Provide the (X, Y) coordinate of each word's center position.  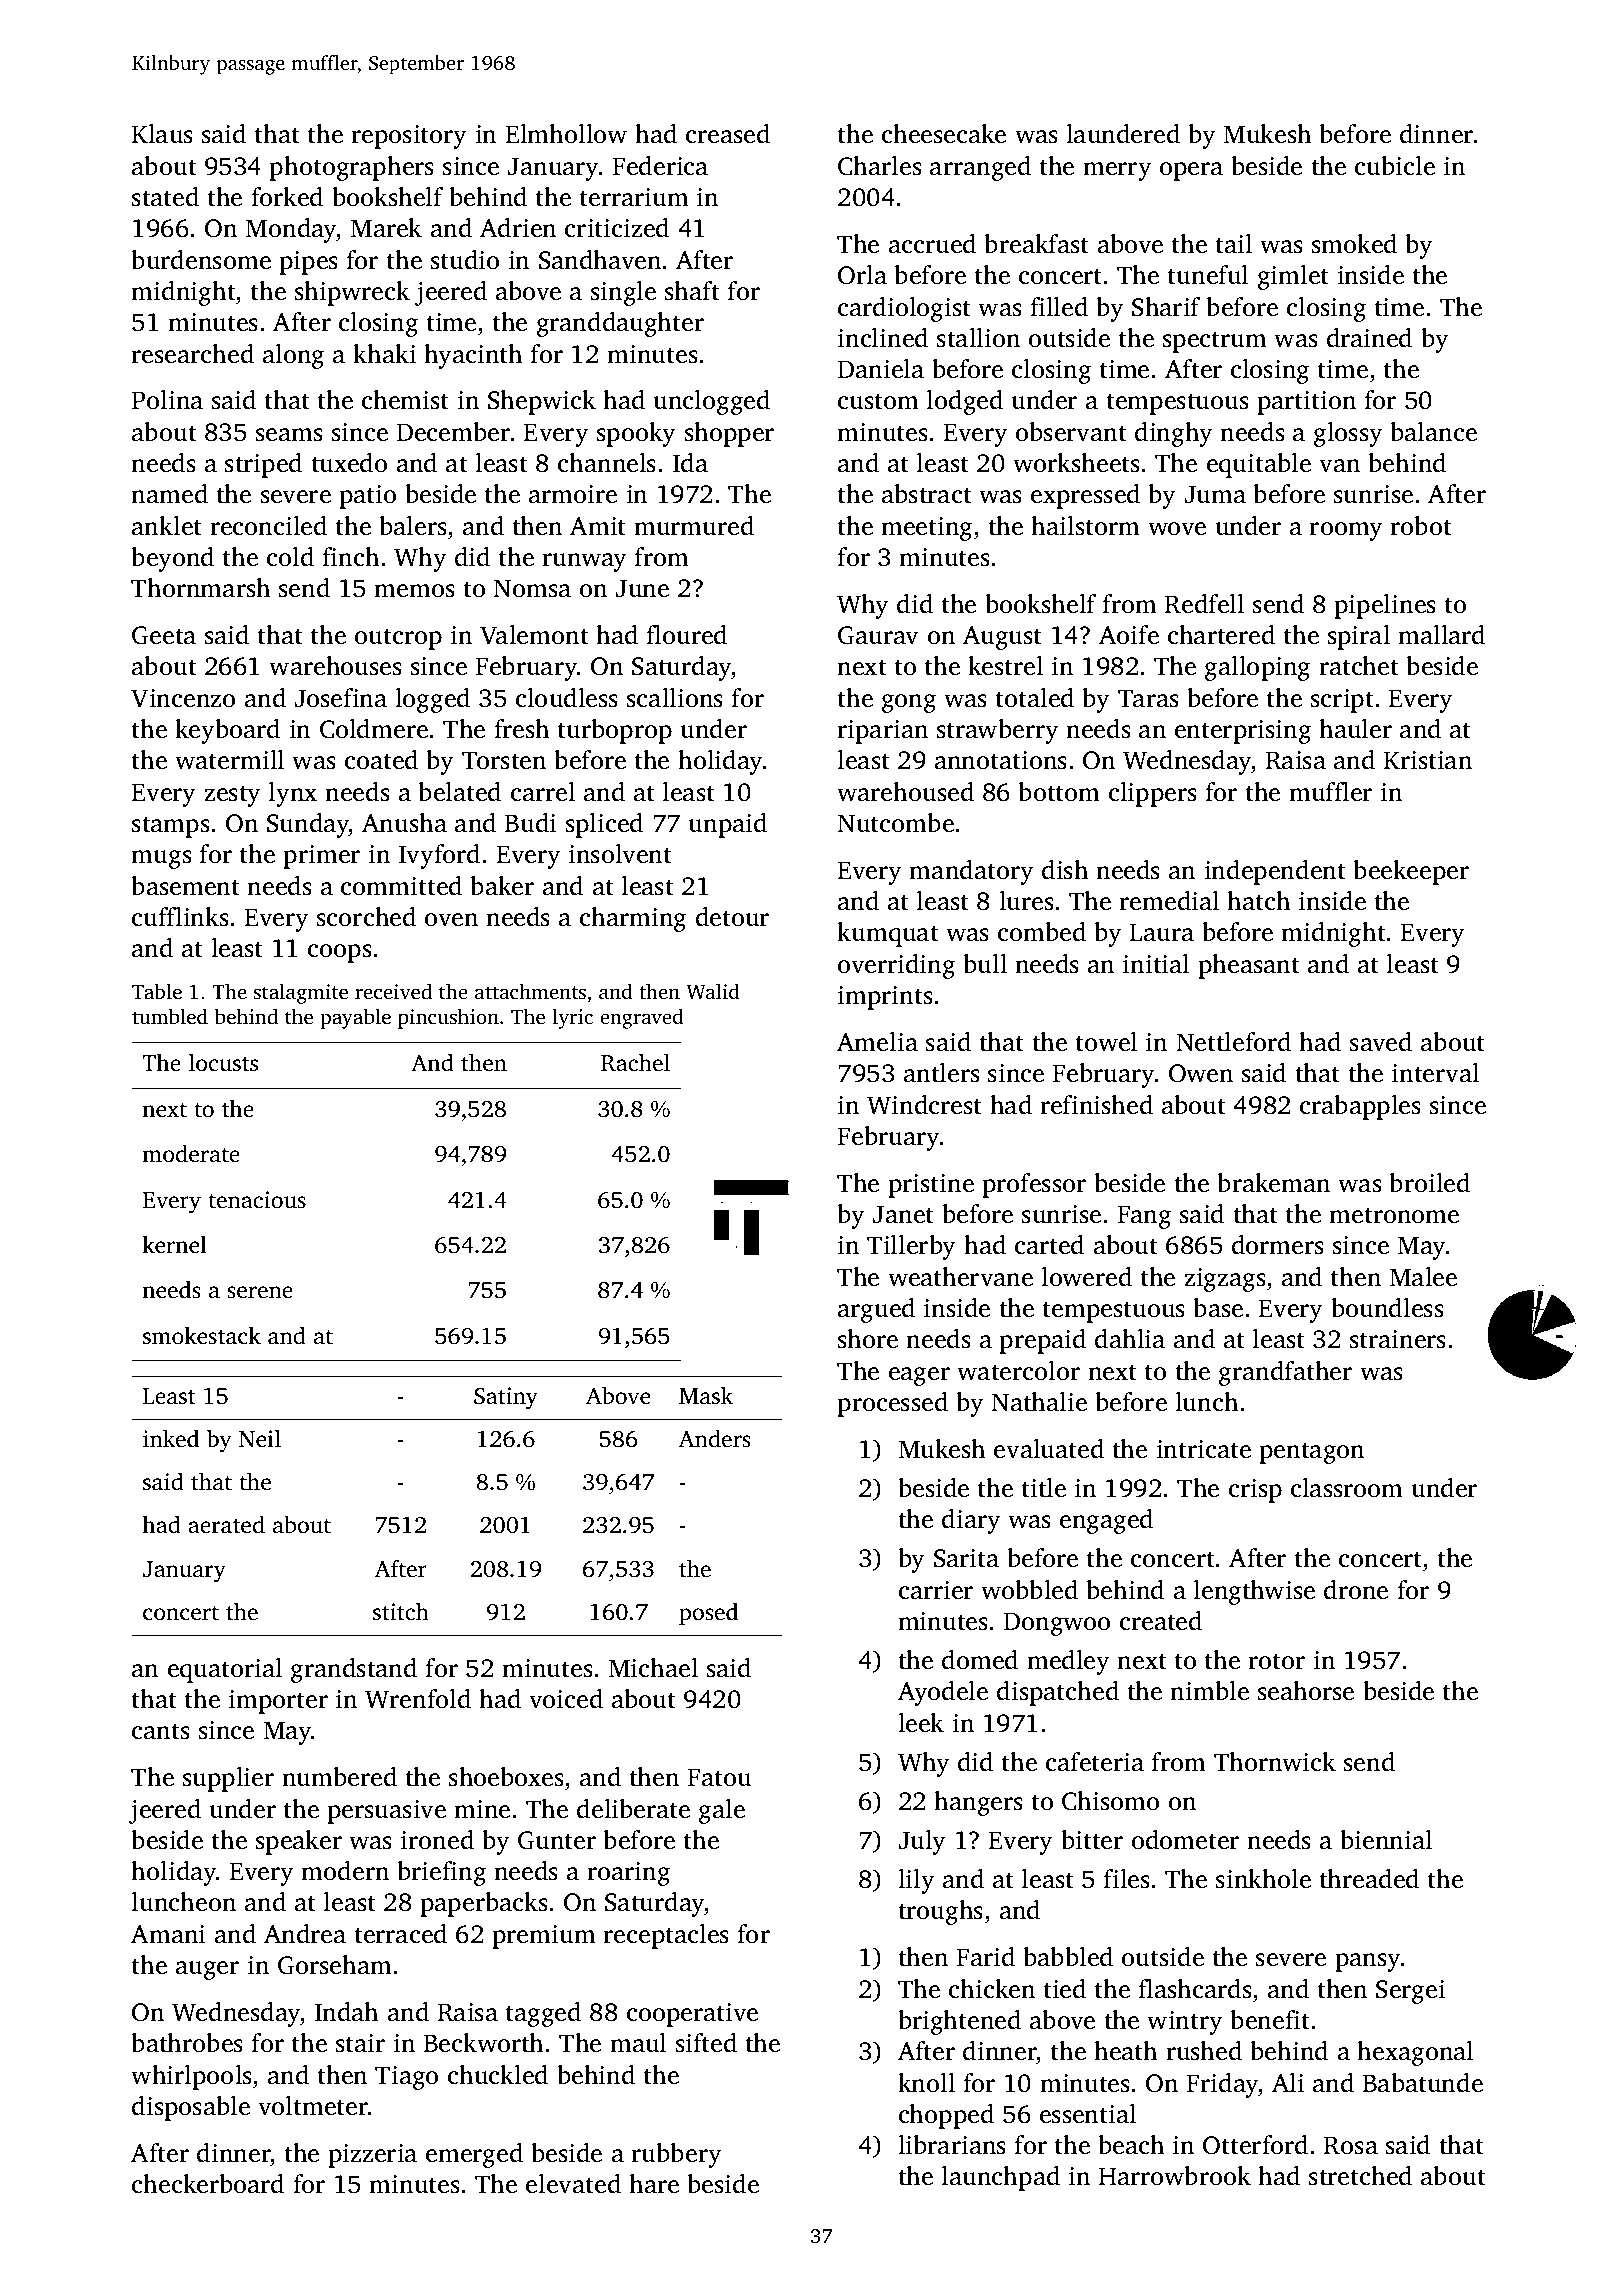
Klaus (162, 134)
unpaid (727, 825)
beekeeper (1411, 872)
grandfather (1285, 1373)
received (393, 991)
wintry (1185, 2023)
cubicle (1395, 166)
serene (260, 1292)
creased (728, 134)
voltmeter (313, 2106)
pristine (931, 1186)
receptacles (666, 1936)
